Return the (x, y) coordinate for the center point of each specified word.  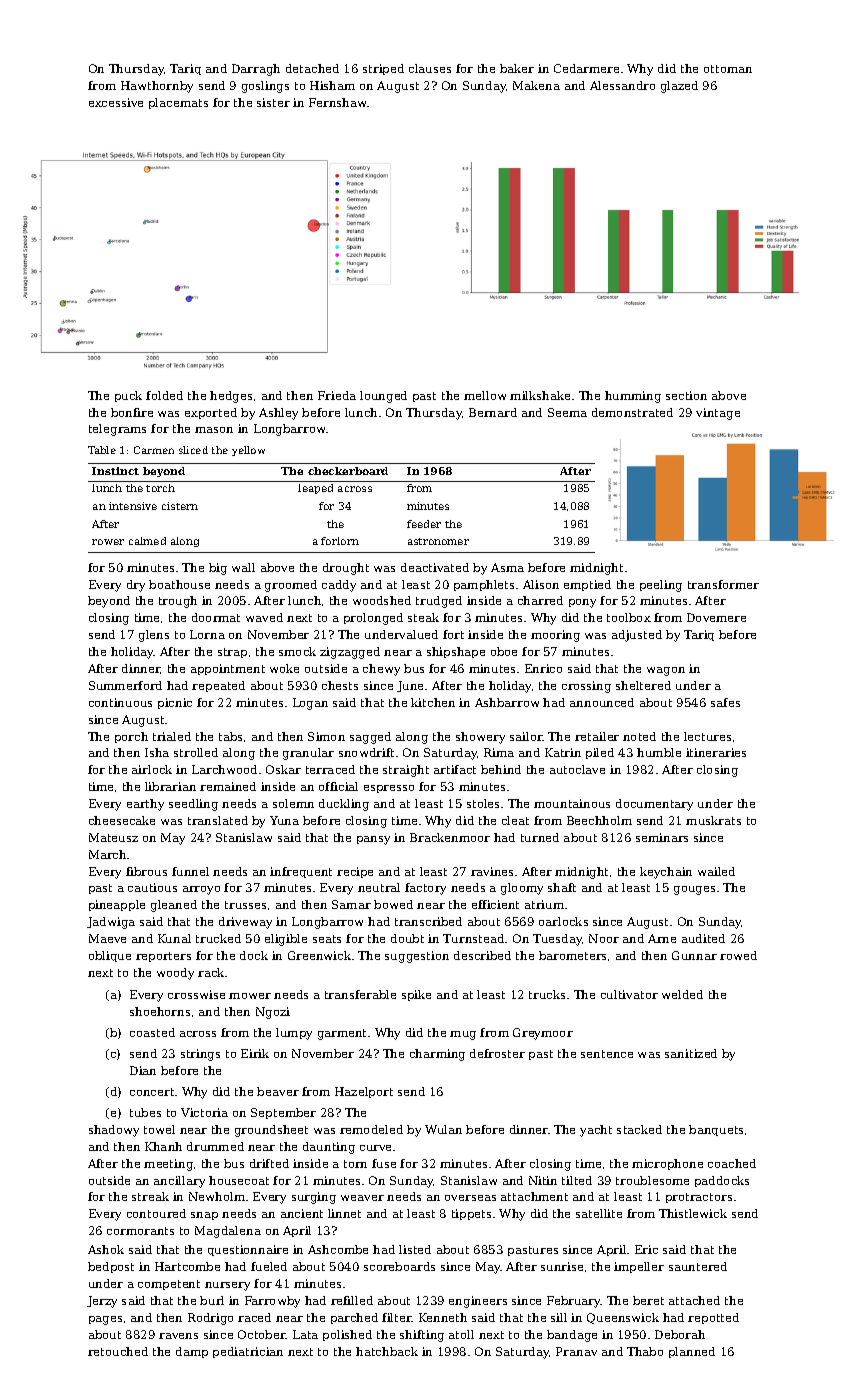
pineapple (117, 905)
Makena (536, 85)
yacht (596, 1131)
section (686, 395)
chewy (381, 670)
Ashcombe (338, 1249)
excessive (116, 102)
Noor (604, 938)
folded (164, 395)
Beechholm (599, 820)
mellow (485, 395)
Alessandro (622, 85)
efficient (495, 904)
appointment (228, 669)
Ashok (106, 1249)
